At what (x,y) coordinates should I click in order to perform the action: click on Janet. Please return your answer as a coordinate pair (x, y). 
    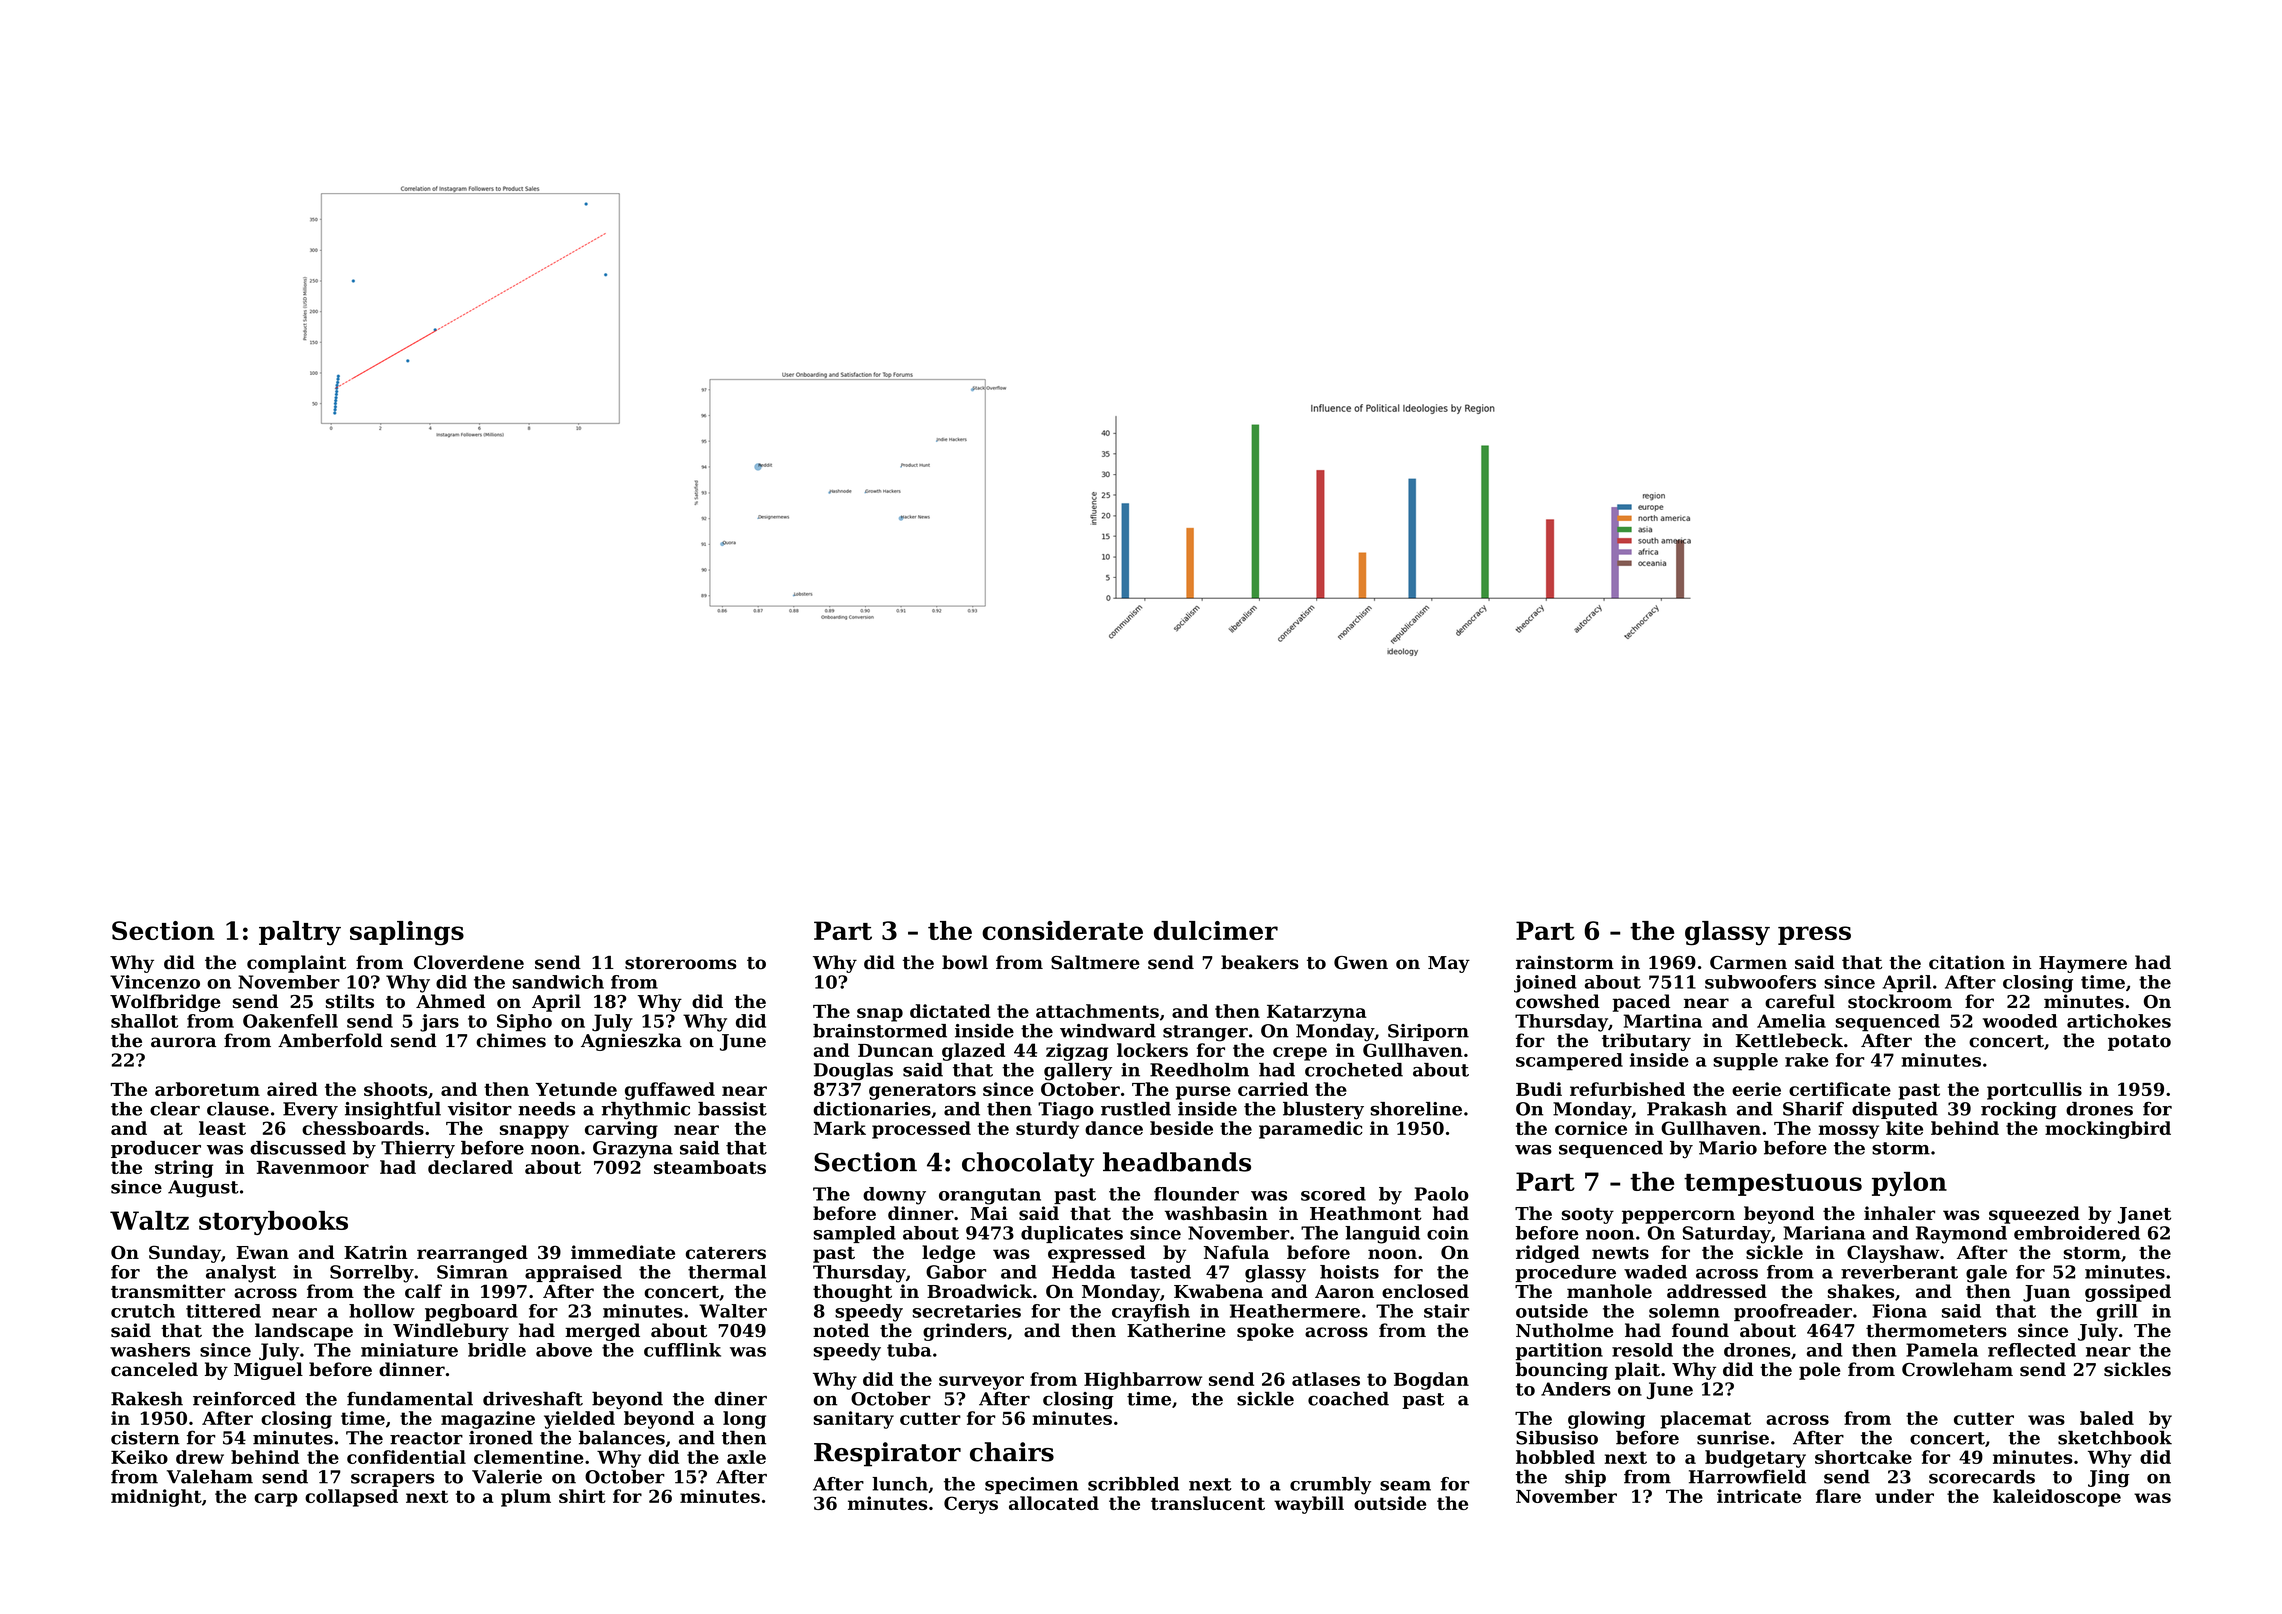
    Looking at the image, I should click on (2144, 1215).
